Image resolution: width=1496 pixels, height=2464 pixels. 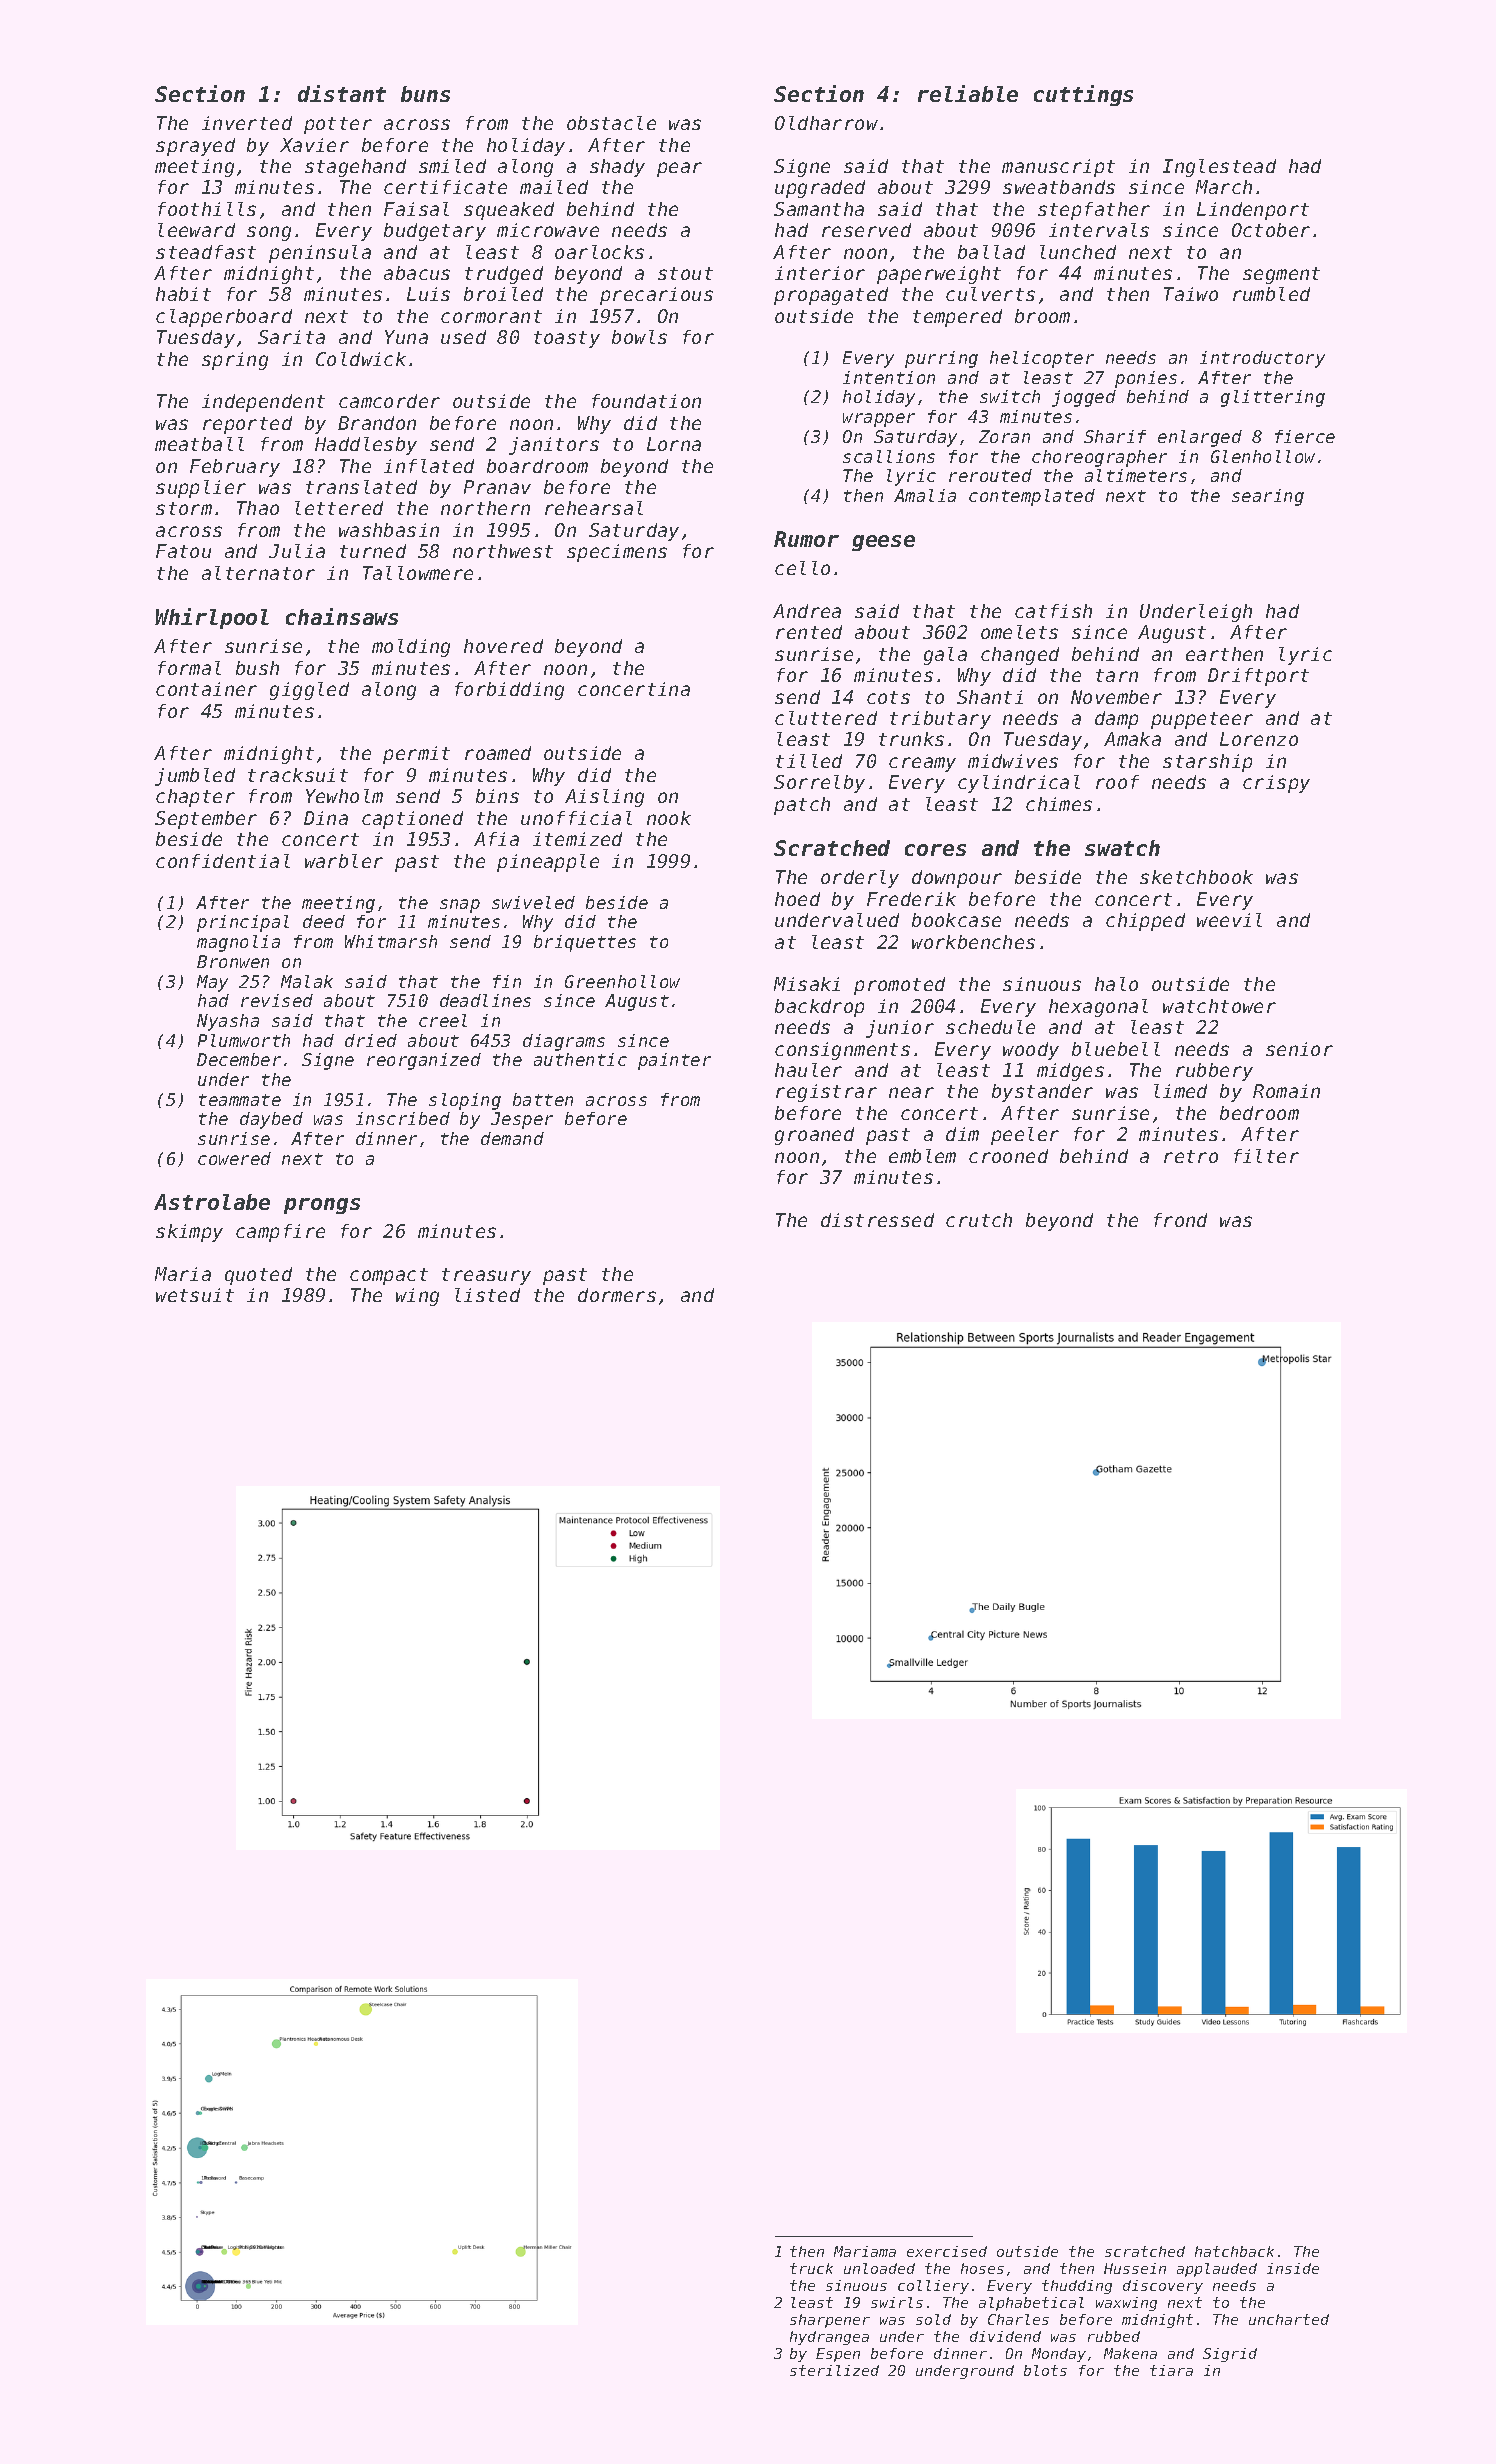 I want to click on reliable, so click(x=968, y=93).
